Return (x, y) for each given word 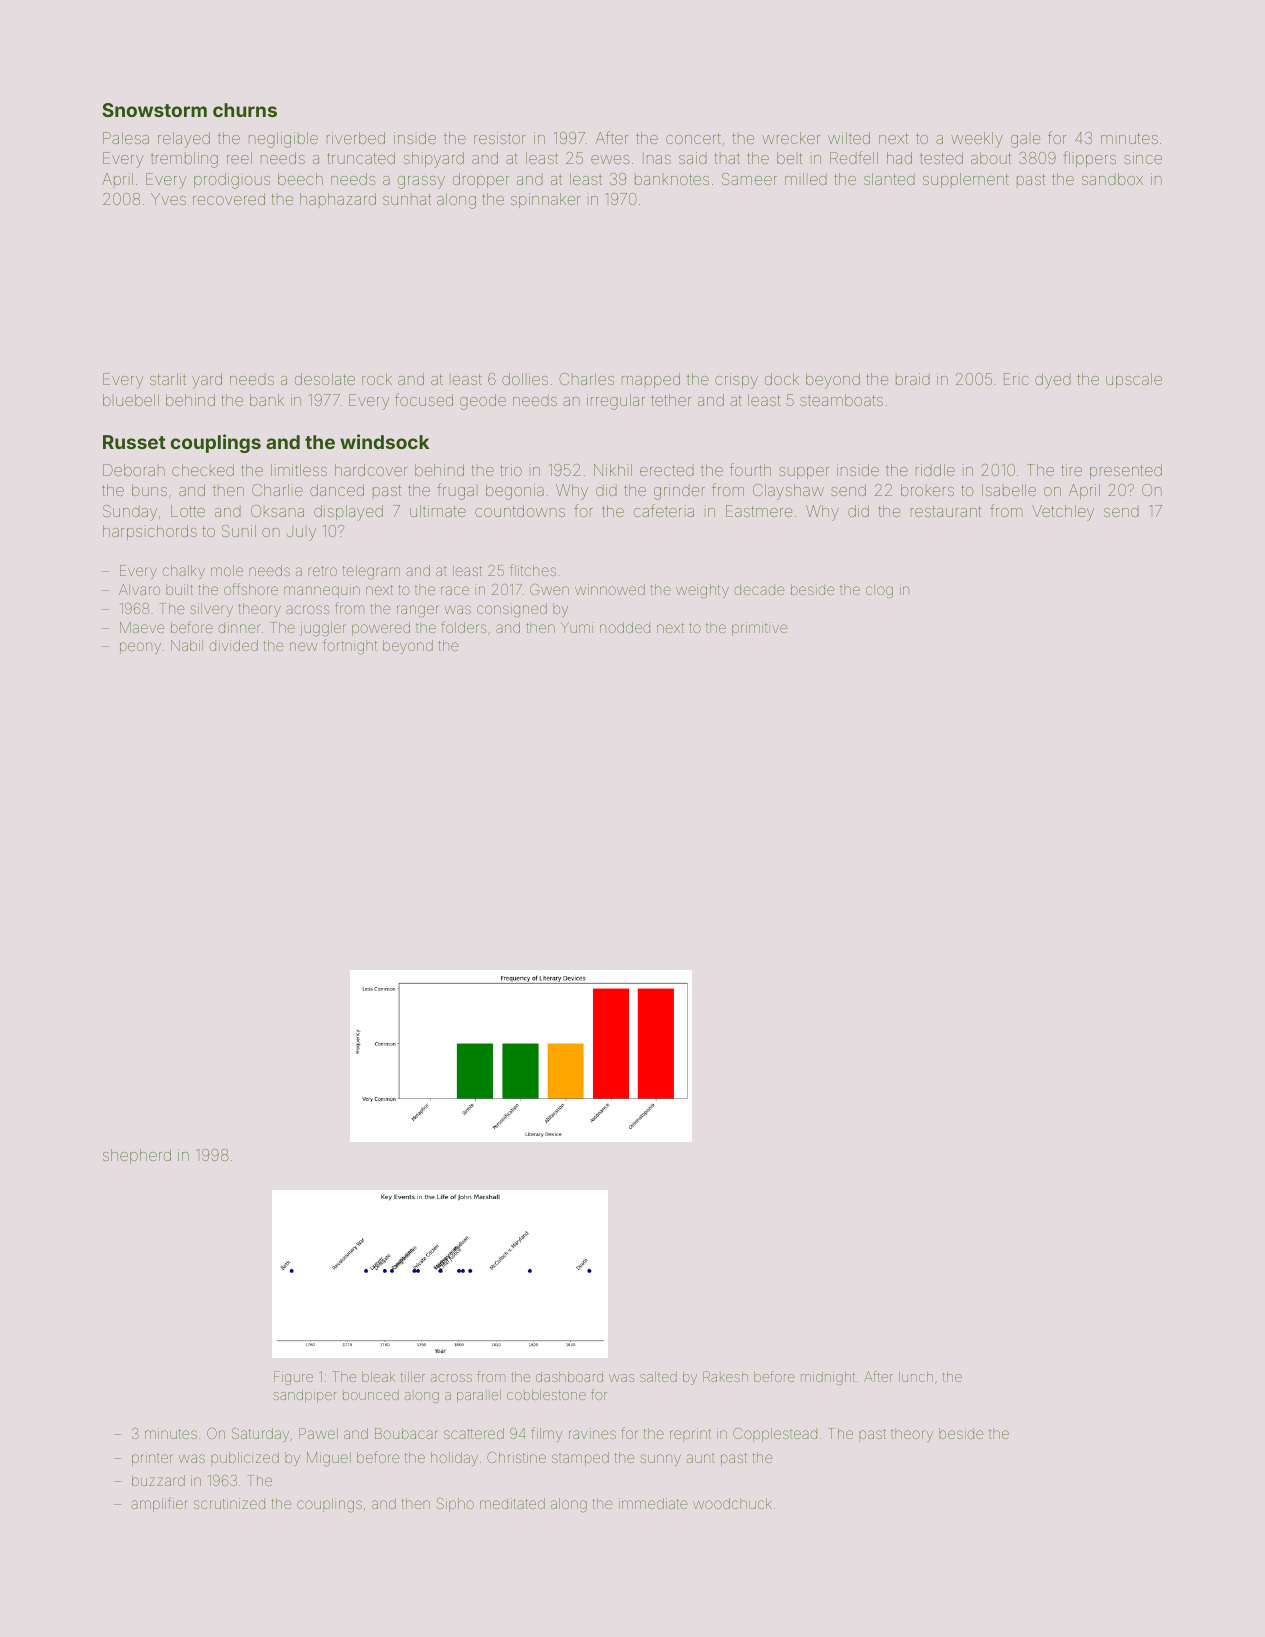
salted (658, 1377)
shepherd (137, 1156)
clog (879, 591)
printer (152, 1459)
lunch (916, 1377)
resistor (499, 138)
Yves (168, 199)
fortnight (350, 647)
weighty (702, 591)
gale (1025, 141)
